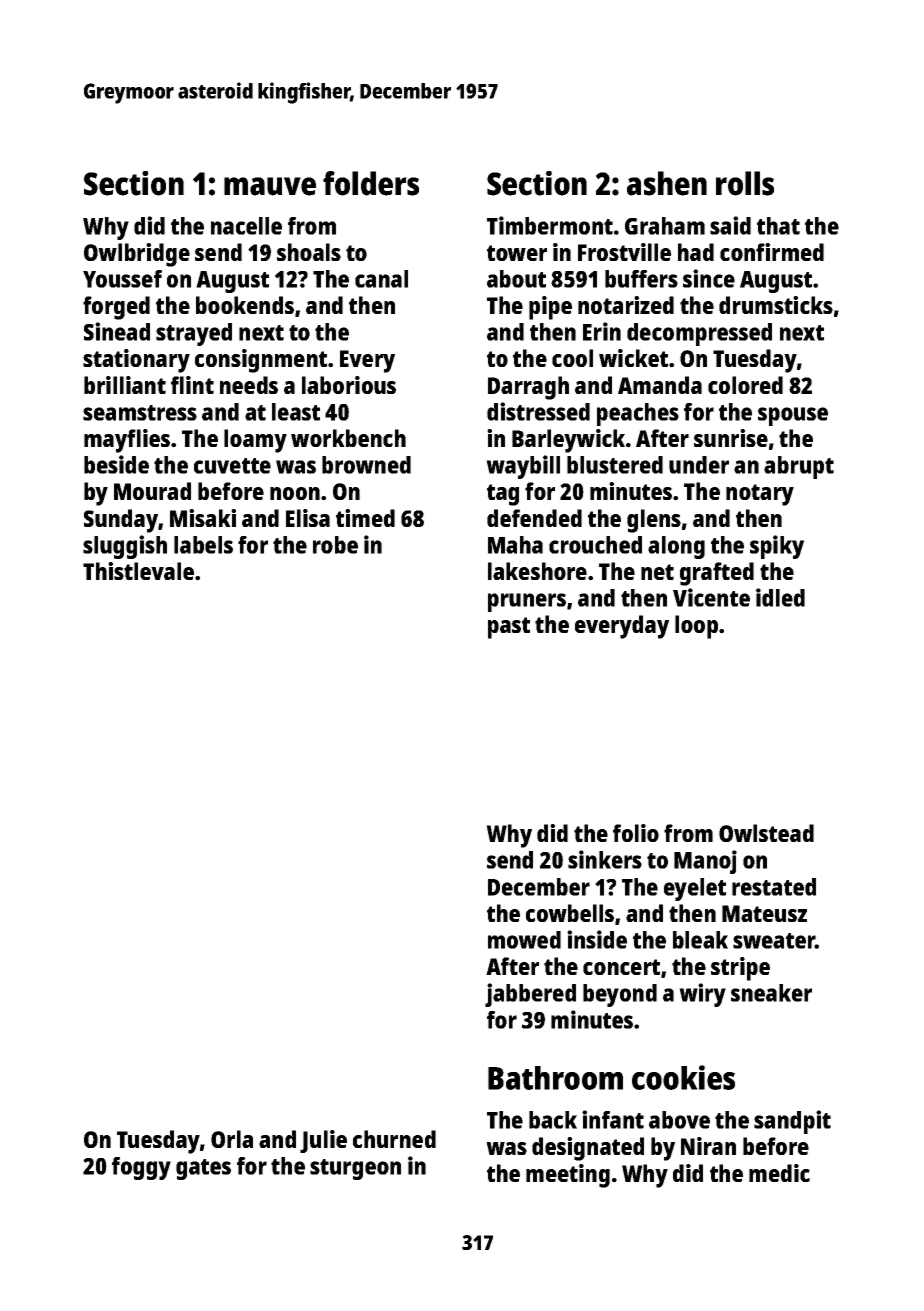  I want to click on sweater, so click(774, 941).
